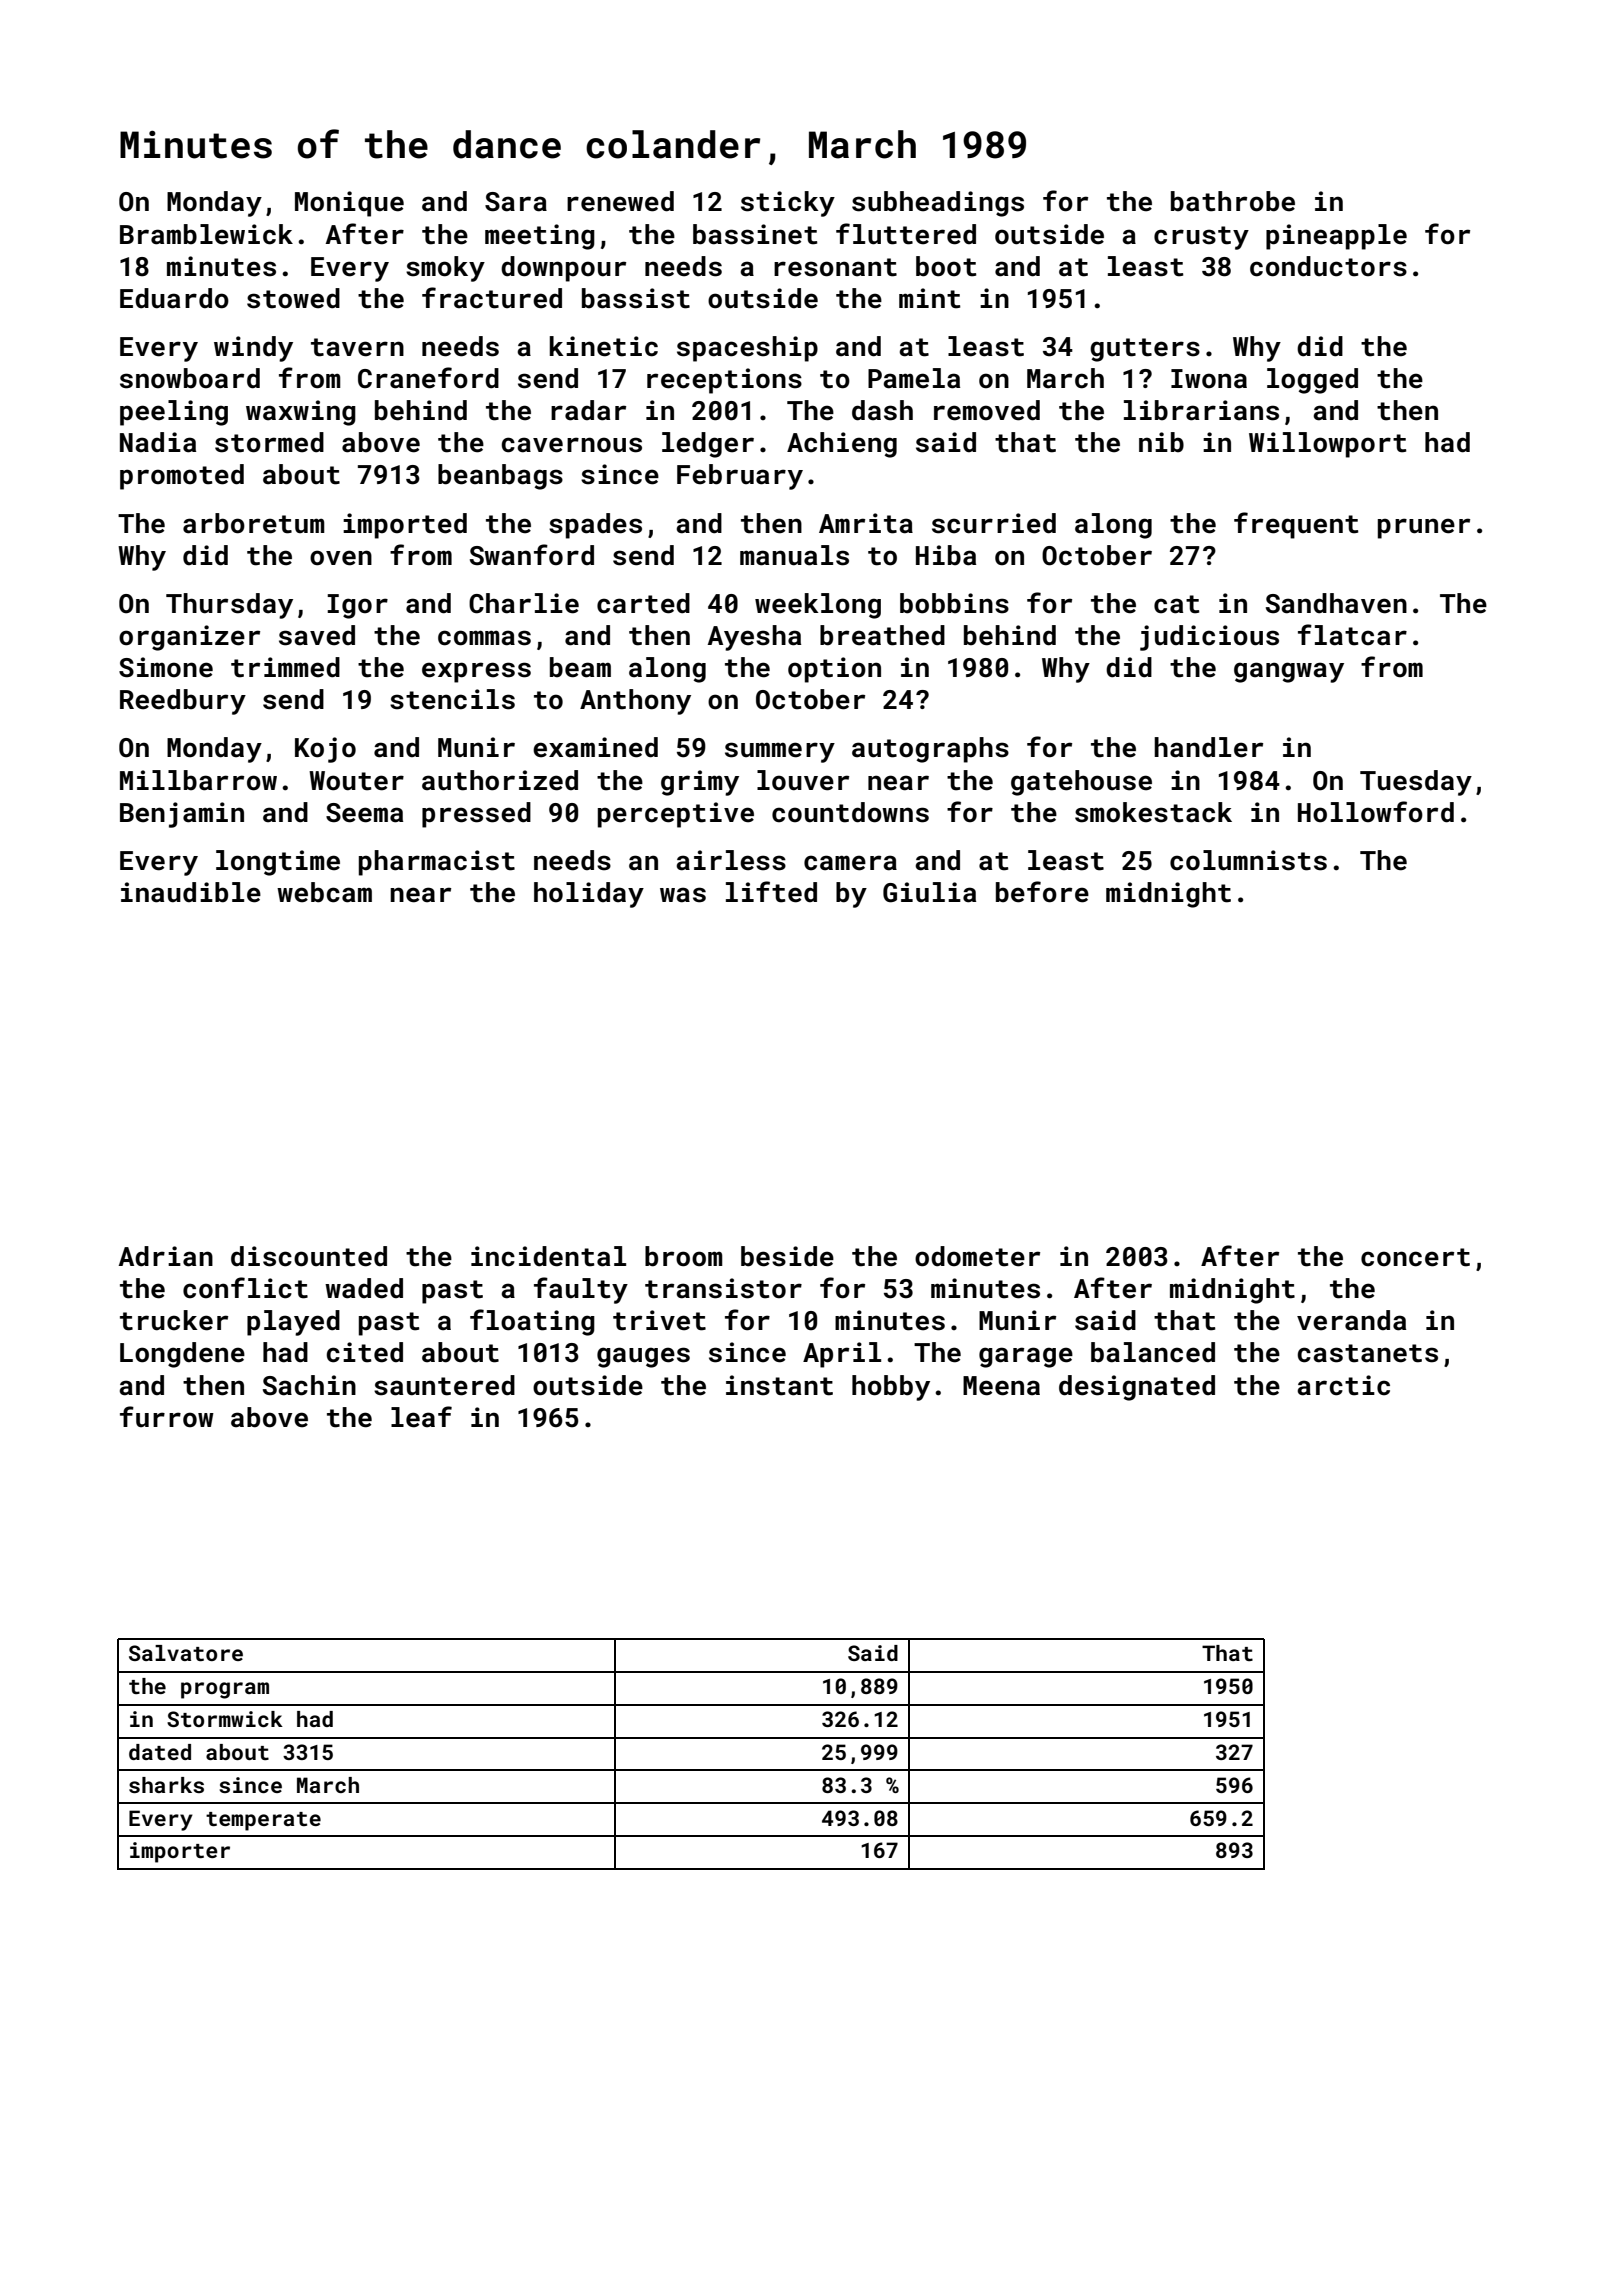 This image has width=1620, height=2292. I want to click on Bramblewick, so click(206, 234).
